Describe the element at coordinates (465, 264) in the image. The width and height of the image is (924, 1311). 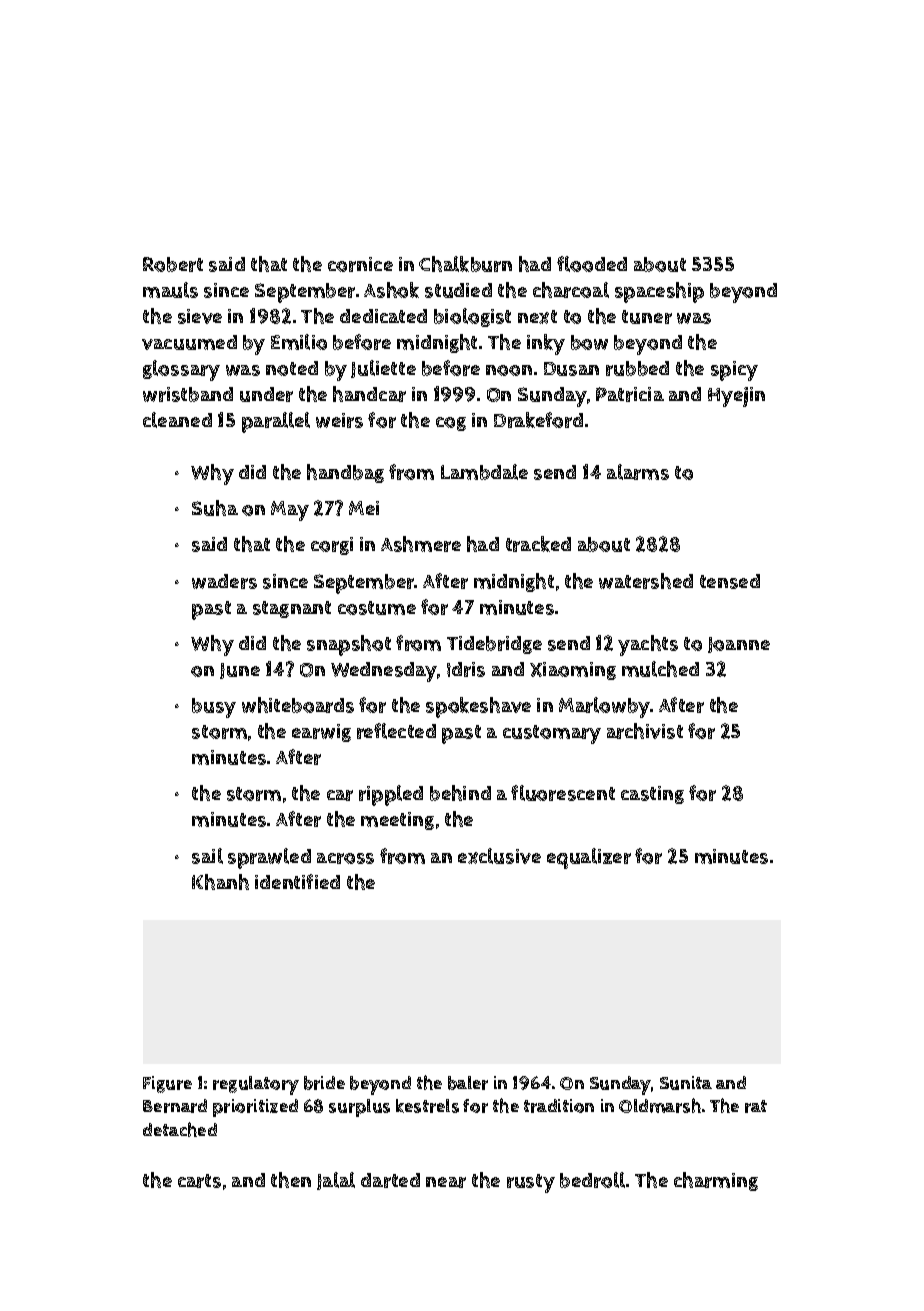
I see `Chalkburn` at that location.
